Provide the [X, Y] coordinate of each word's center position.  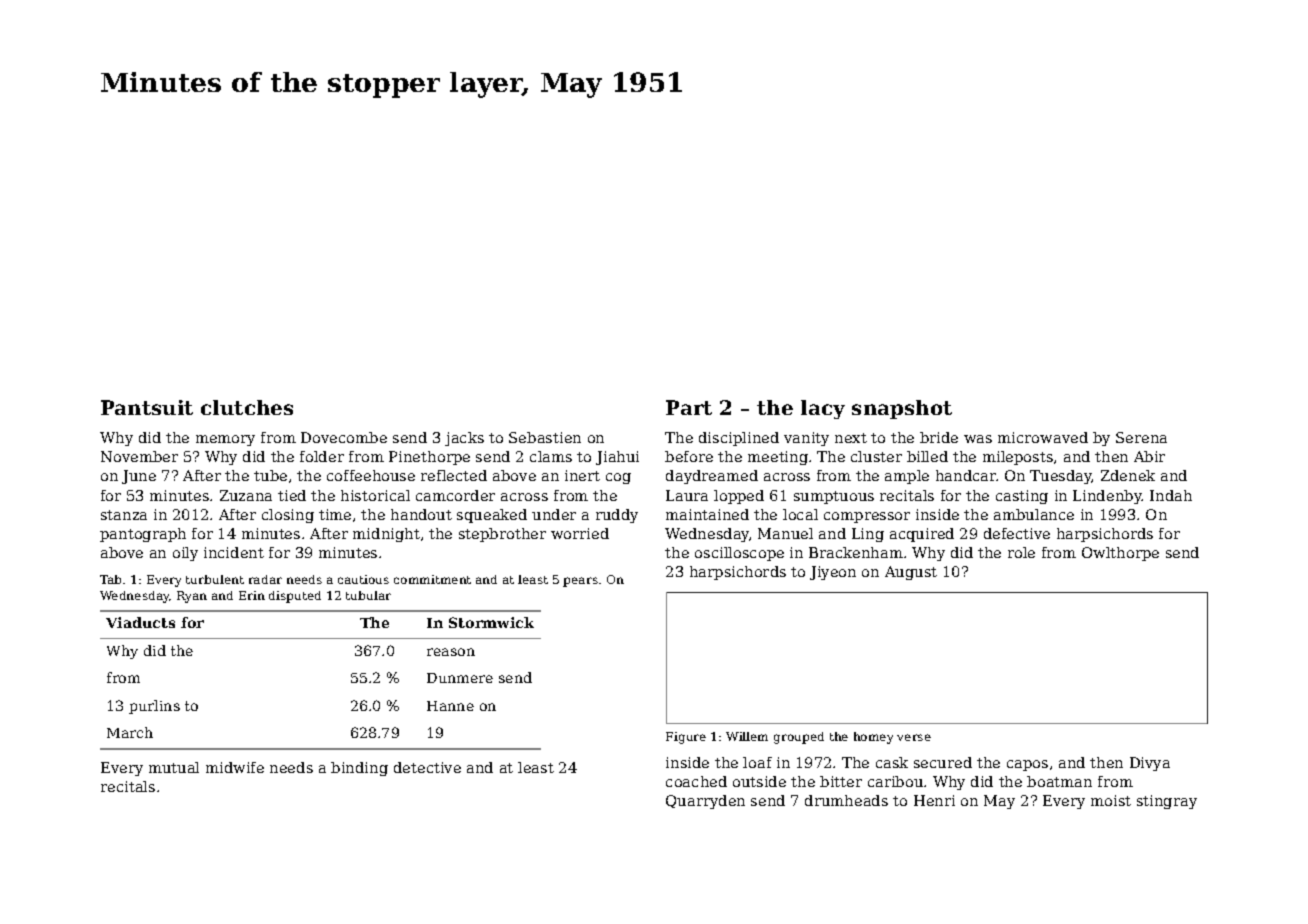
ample [907, 477]
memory [225, 440]
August [911, 573]
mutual [174, 767]
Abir [1149, 456]
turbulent [215, 579]
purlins [154, 707]
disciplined [739, 439]
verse [914, 737]
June [139, 477]
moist [1111, 800]
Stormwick [491, 622]
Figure [686, 738]
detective [427, 767]
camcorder [455, 495]
